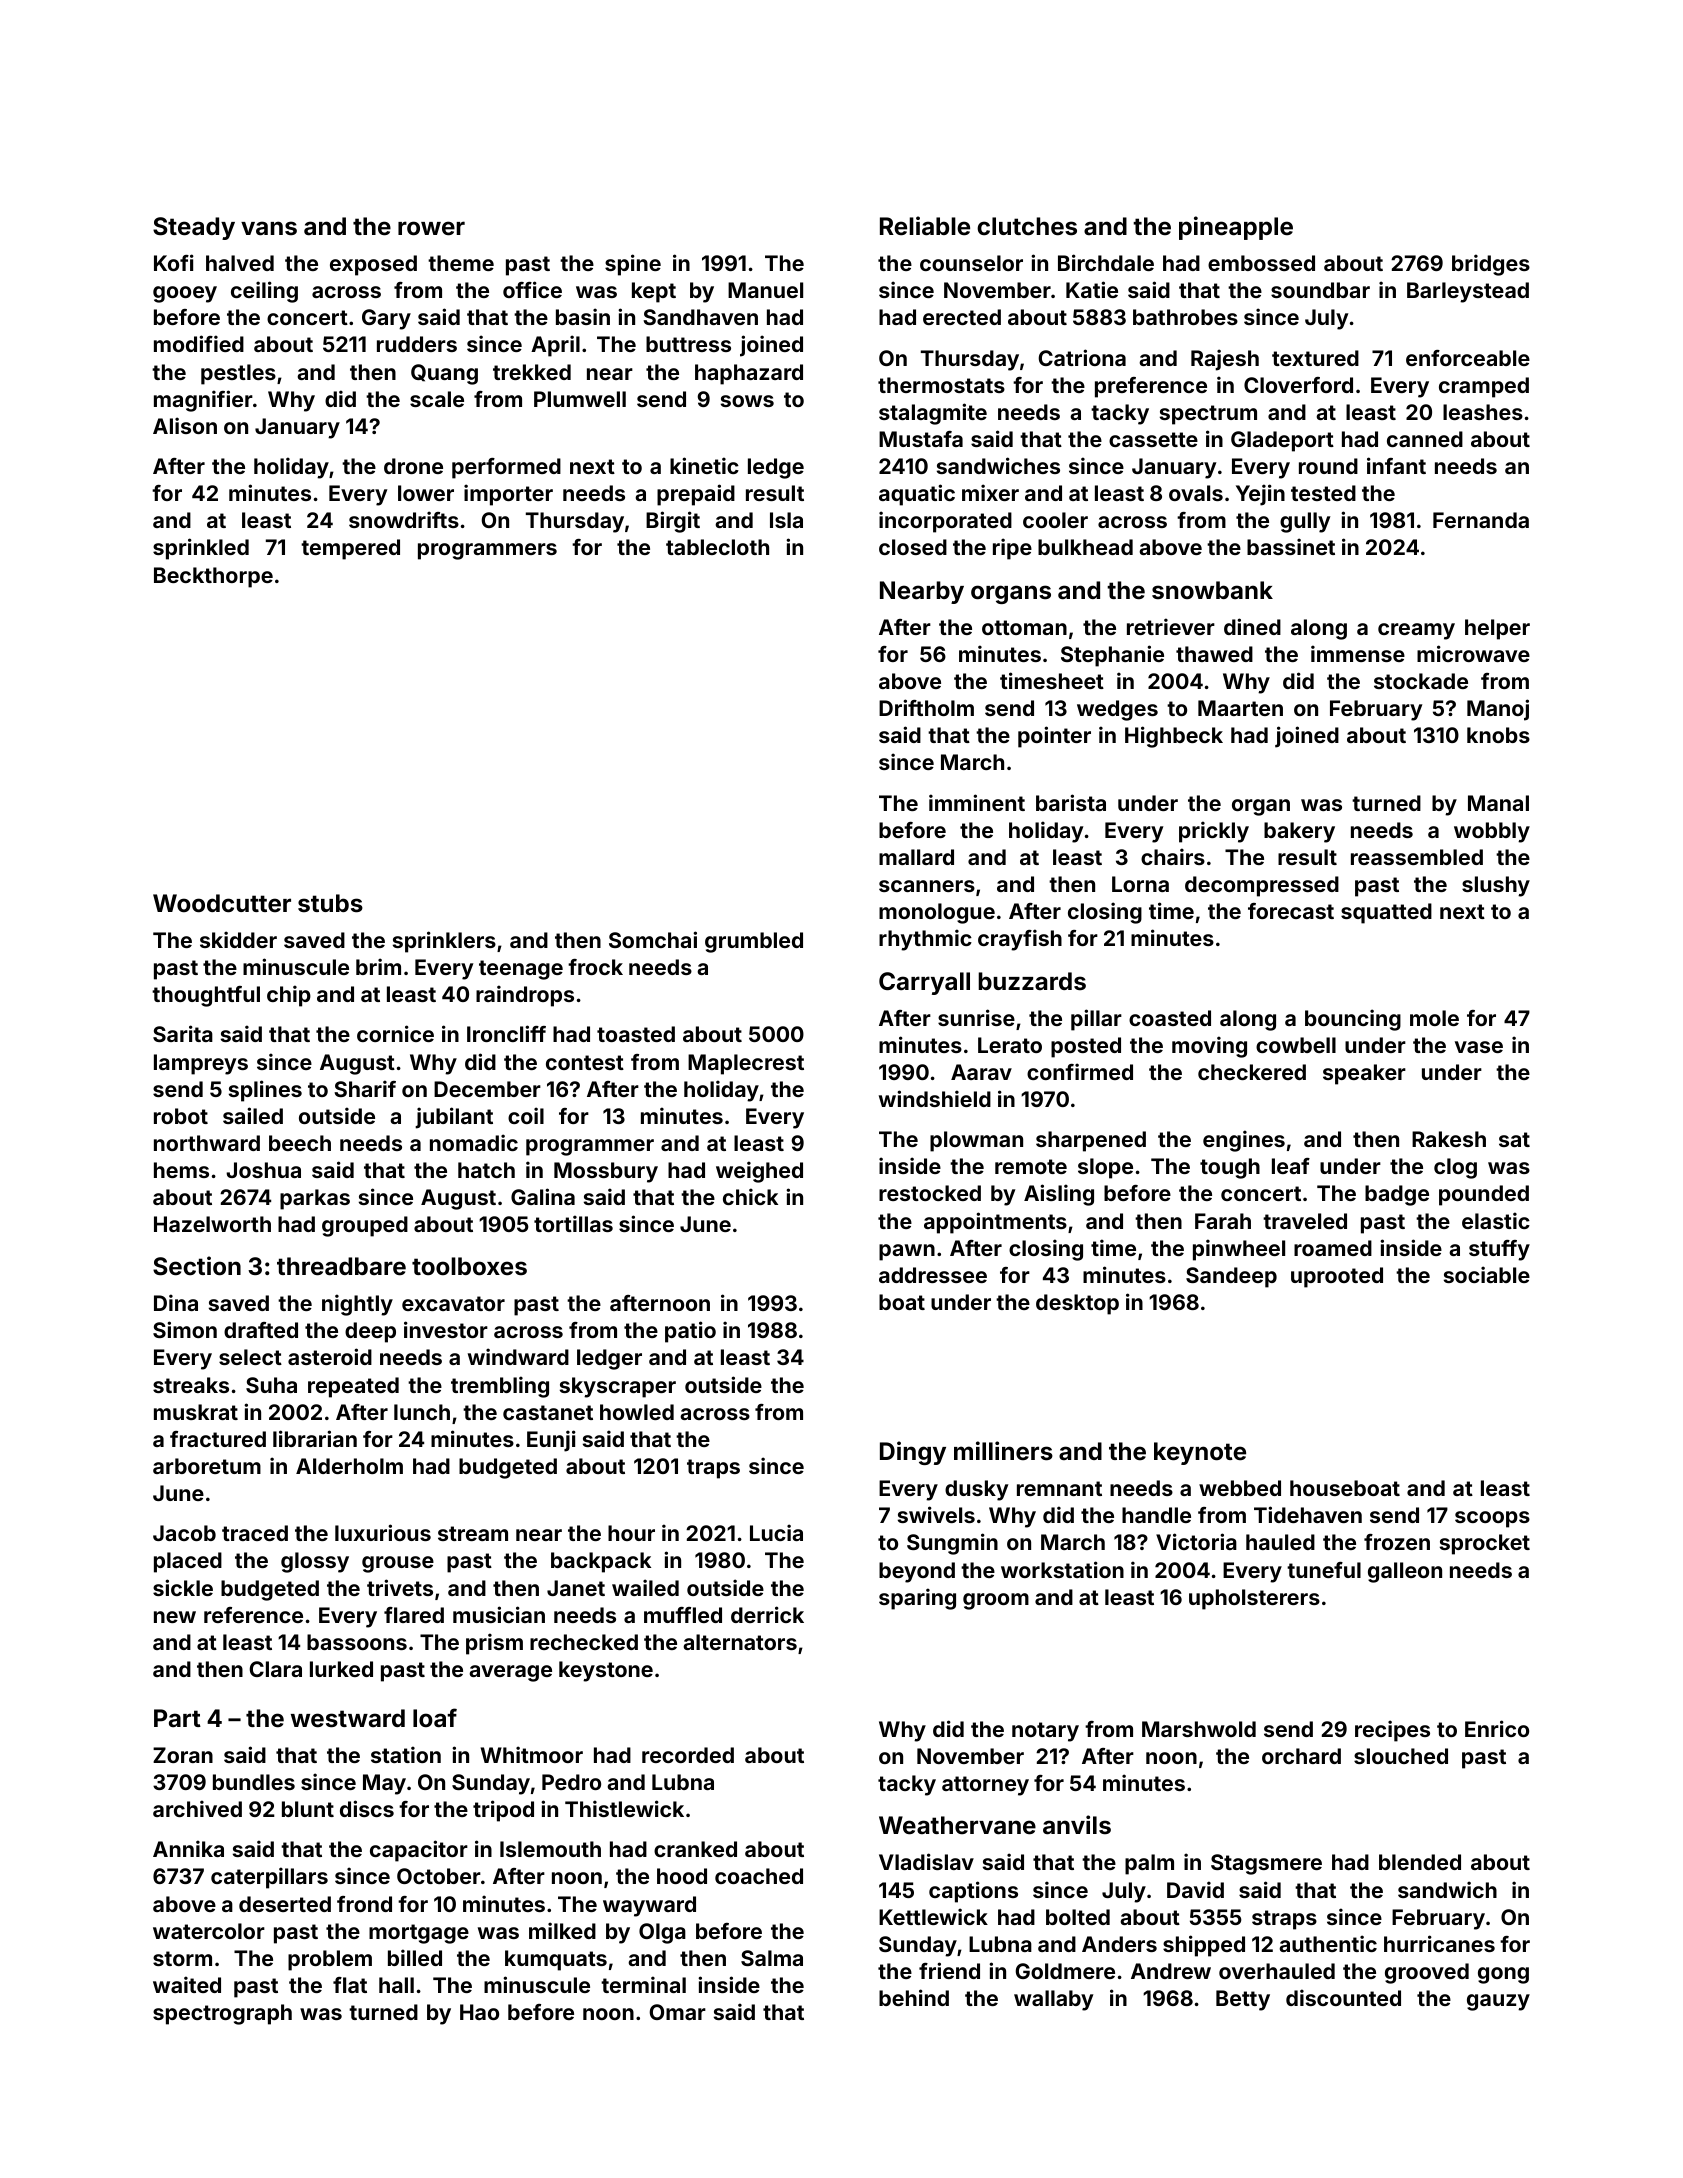 The image size is (1683, 2178). What do you see at coordinates (1027, 226) in the page?
I see `clutches` at bounding box center [1027, 226].
